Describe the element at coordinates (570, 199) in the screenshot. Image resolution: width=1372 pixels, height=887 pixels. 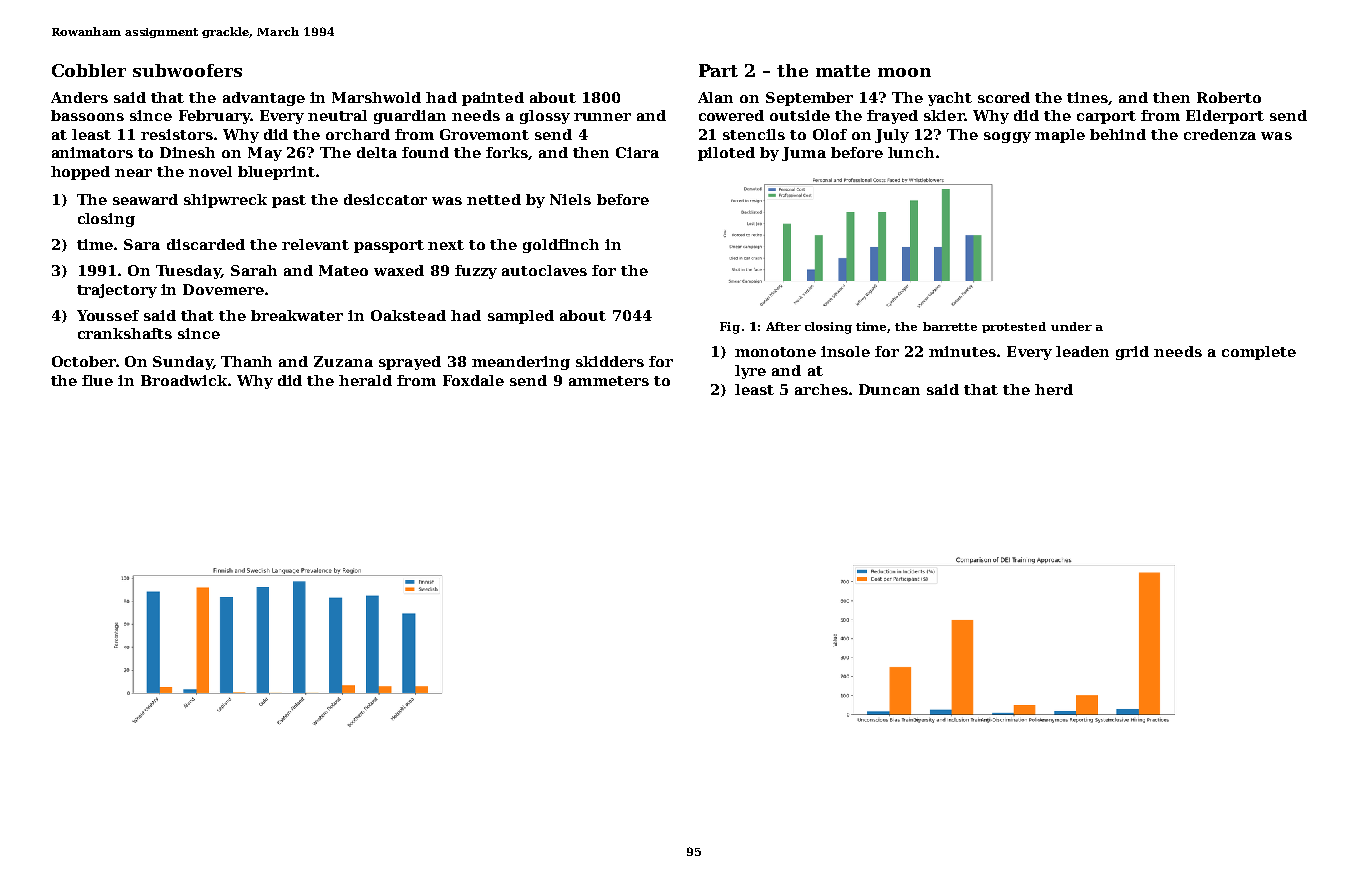
I see `Niels` at that location.
